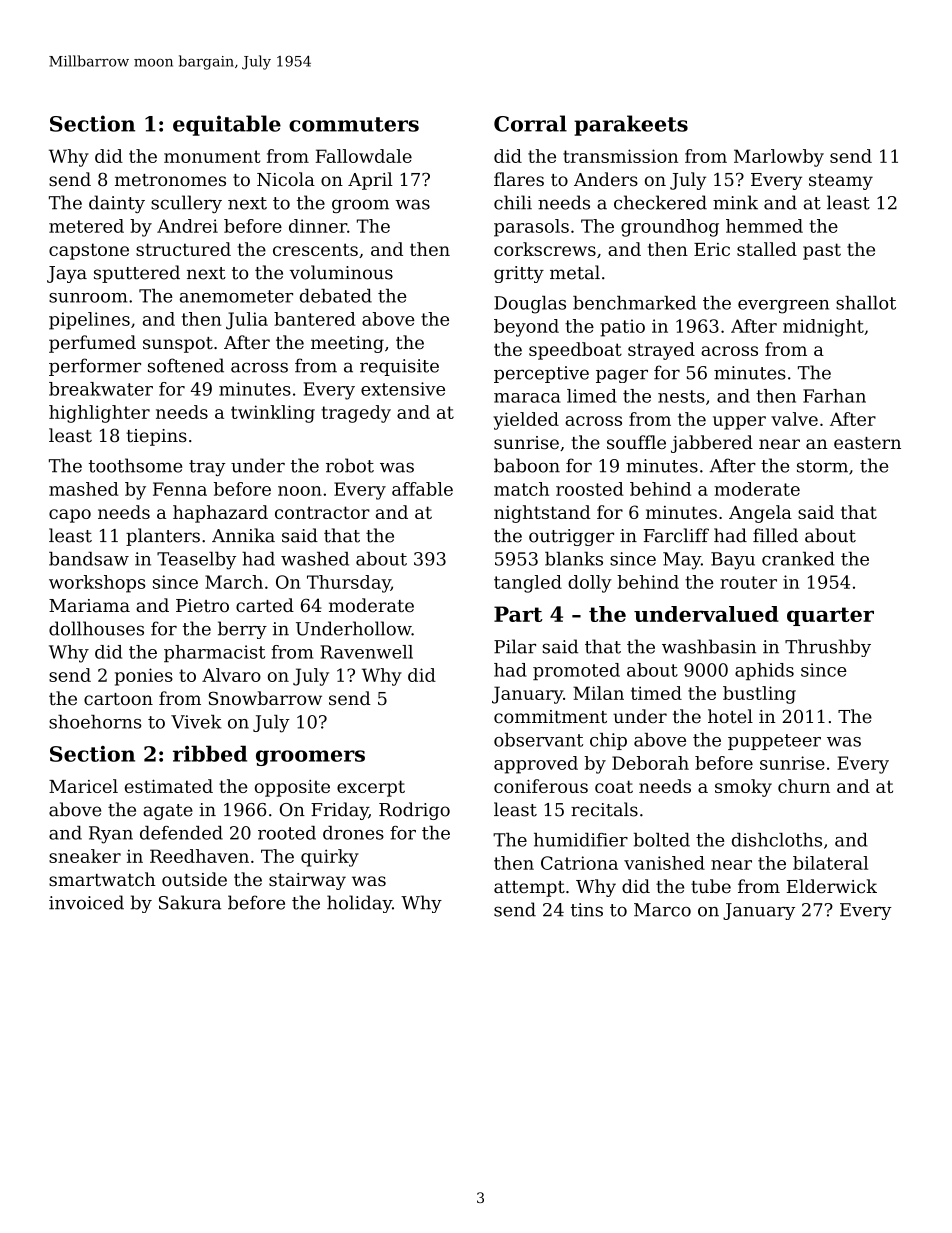 The width and height of the page is (952, 1233). I want to click on yielded, so click(526, 421).
